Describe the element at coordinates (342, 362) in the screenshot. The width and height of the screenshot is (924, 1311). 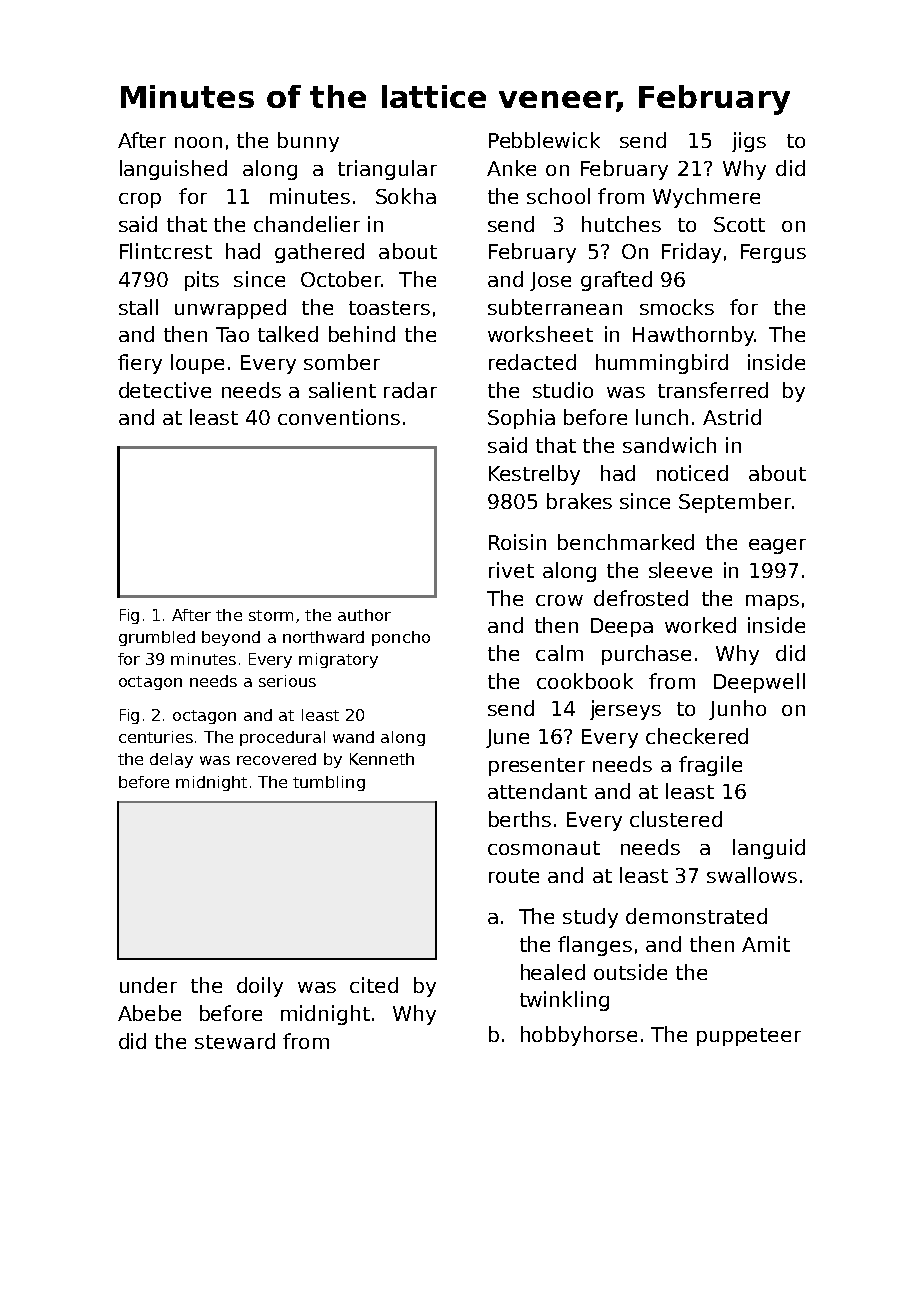
I see `somber` at that location.
